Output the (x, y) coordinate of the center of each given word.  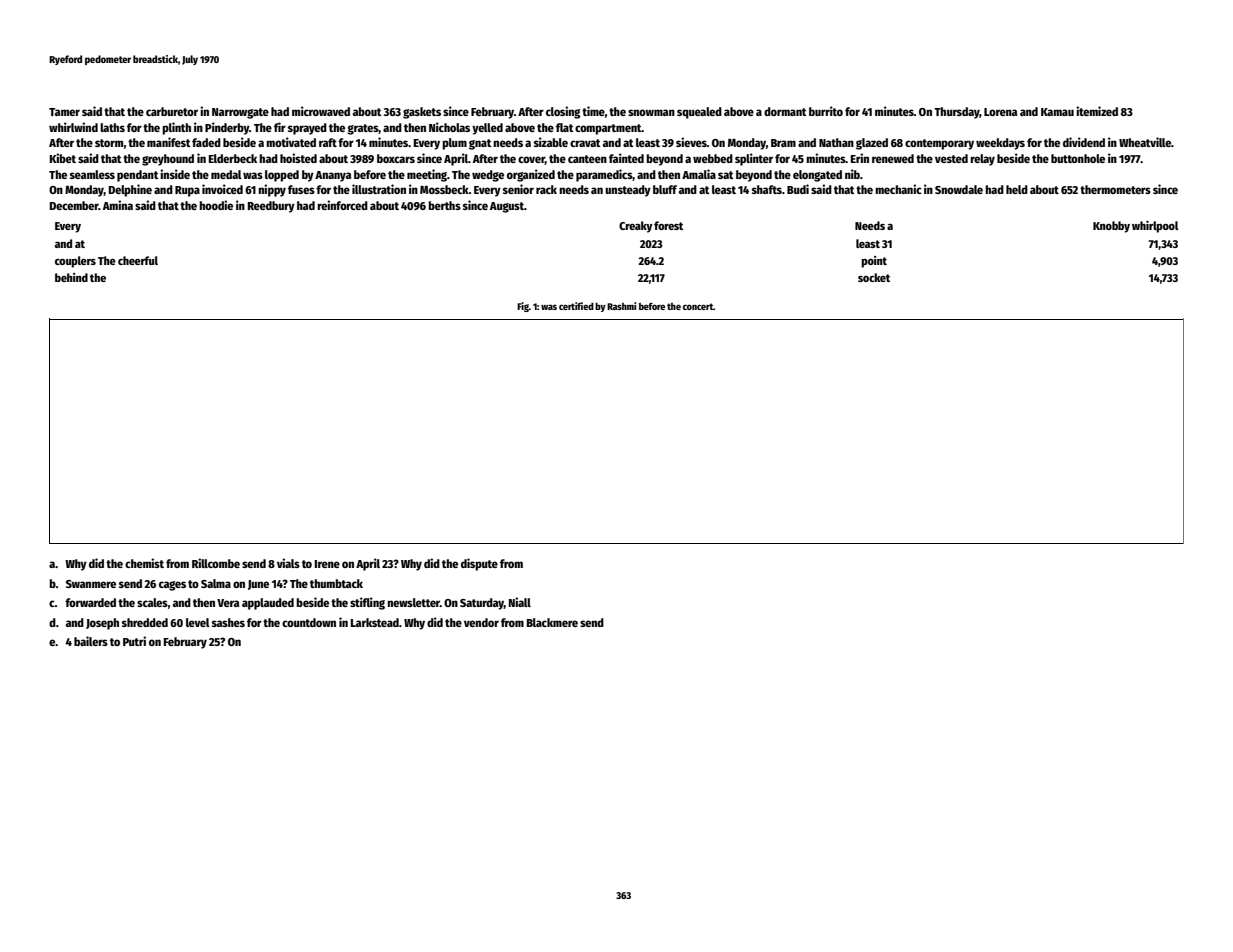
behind (71, 277)
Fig (523, 307)
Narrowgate (240, 113)
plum (454, 144)
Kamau (1057, 112)
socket (874, 277)
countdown (309, 622)
